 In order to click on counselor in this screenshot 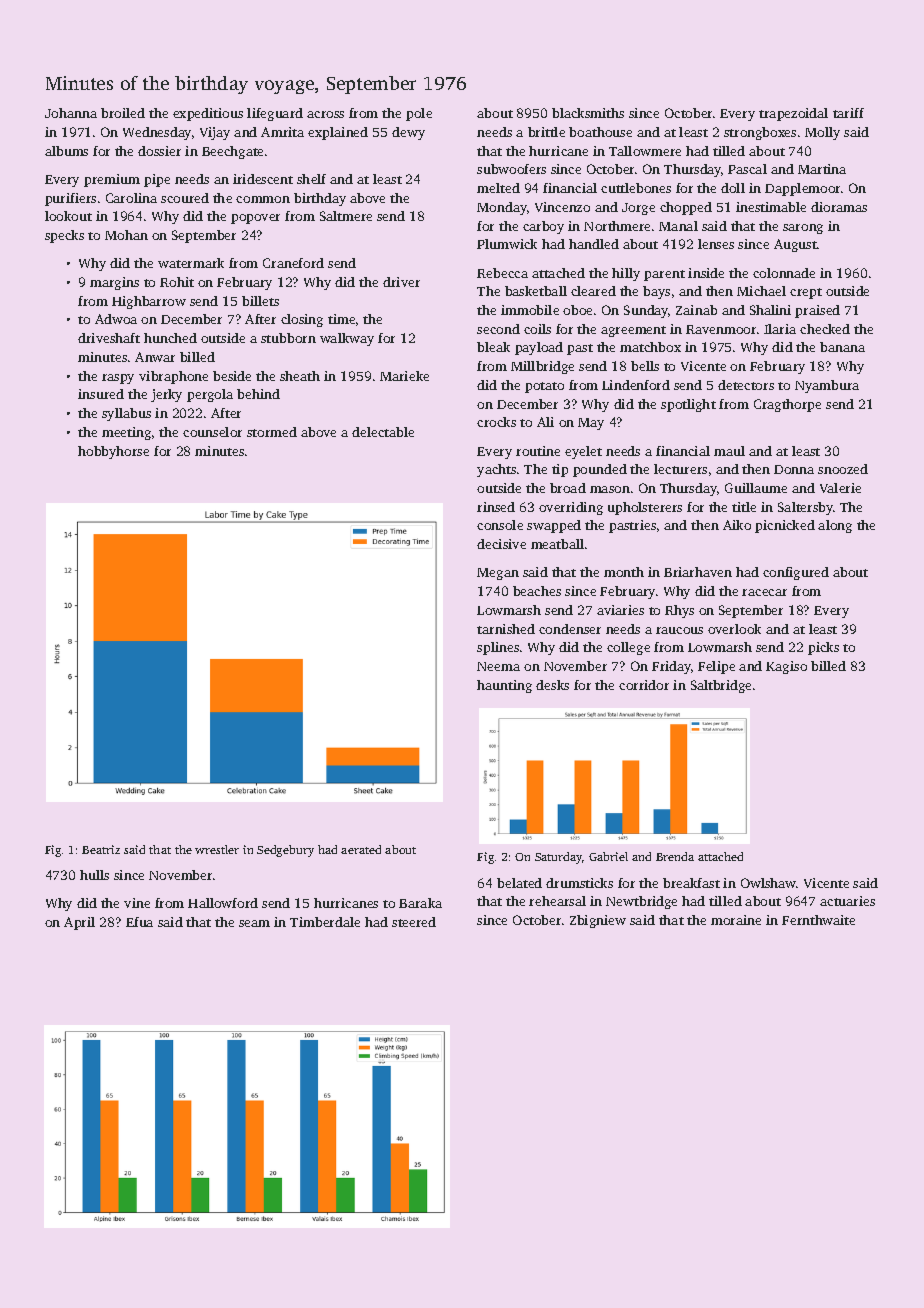, I will do `click(212, 432)`.
